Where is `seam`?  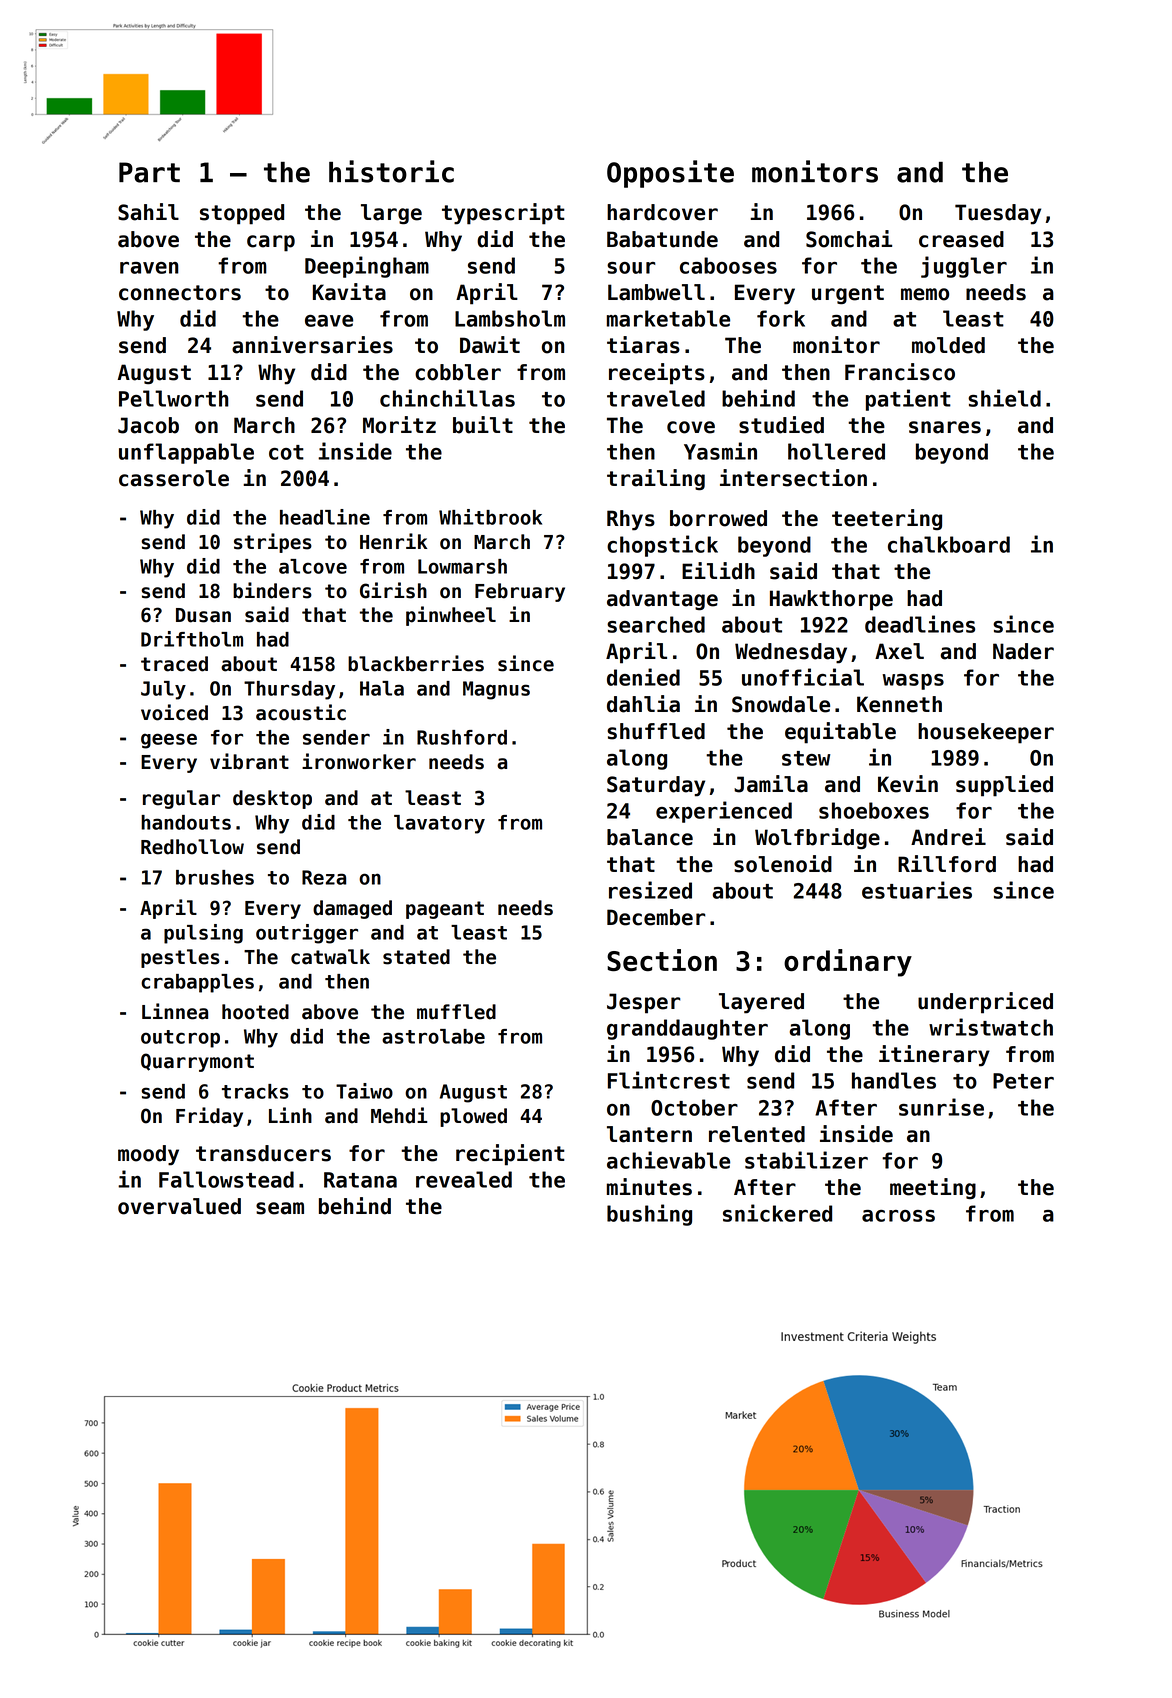 seam is located at coordinates (280, 1208).
